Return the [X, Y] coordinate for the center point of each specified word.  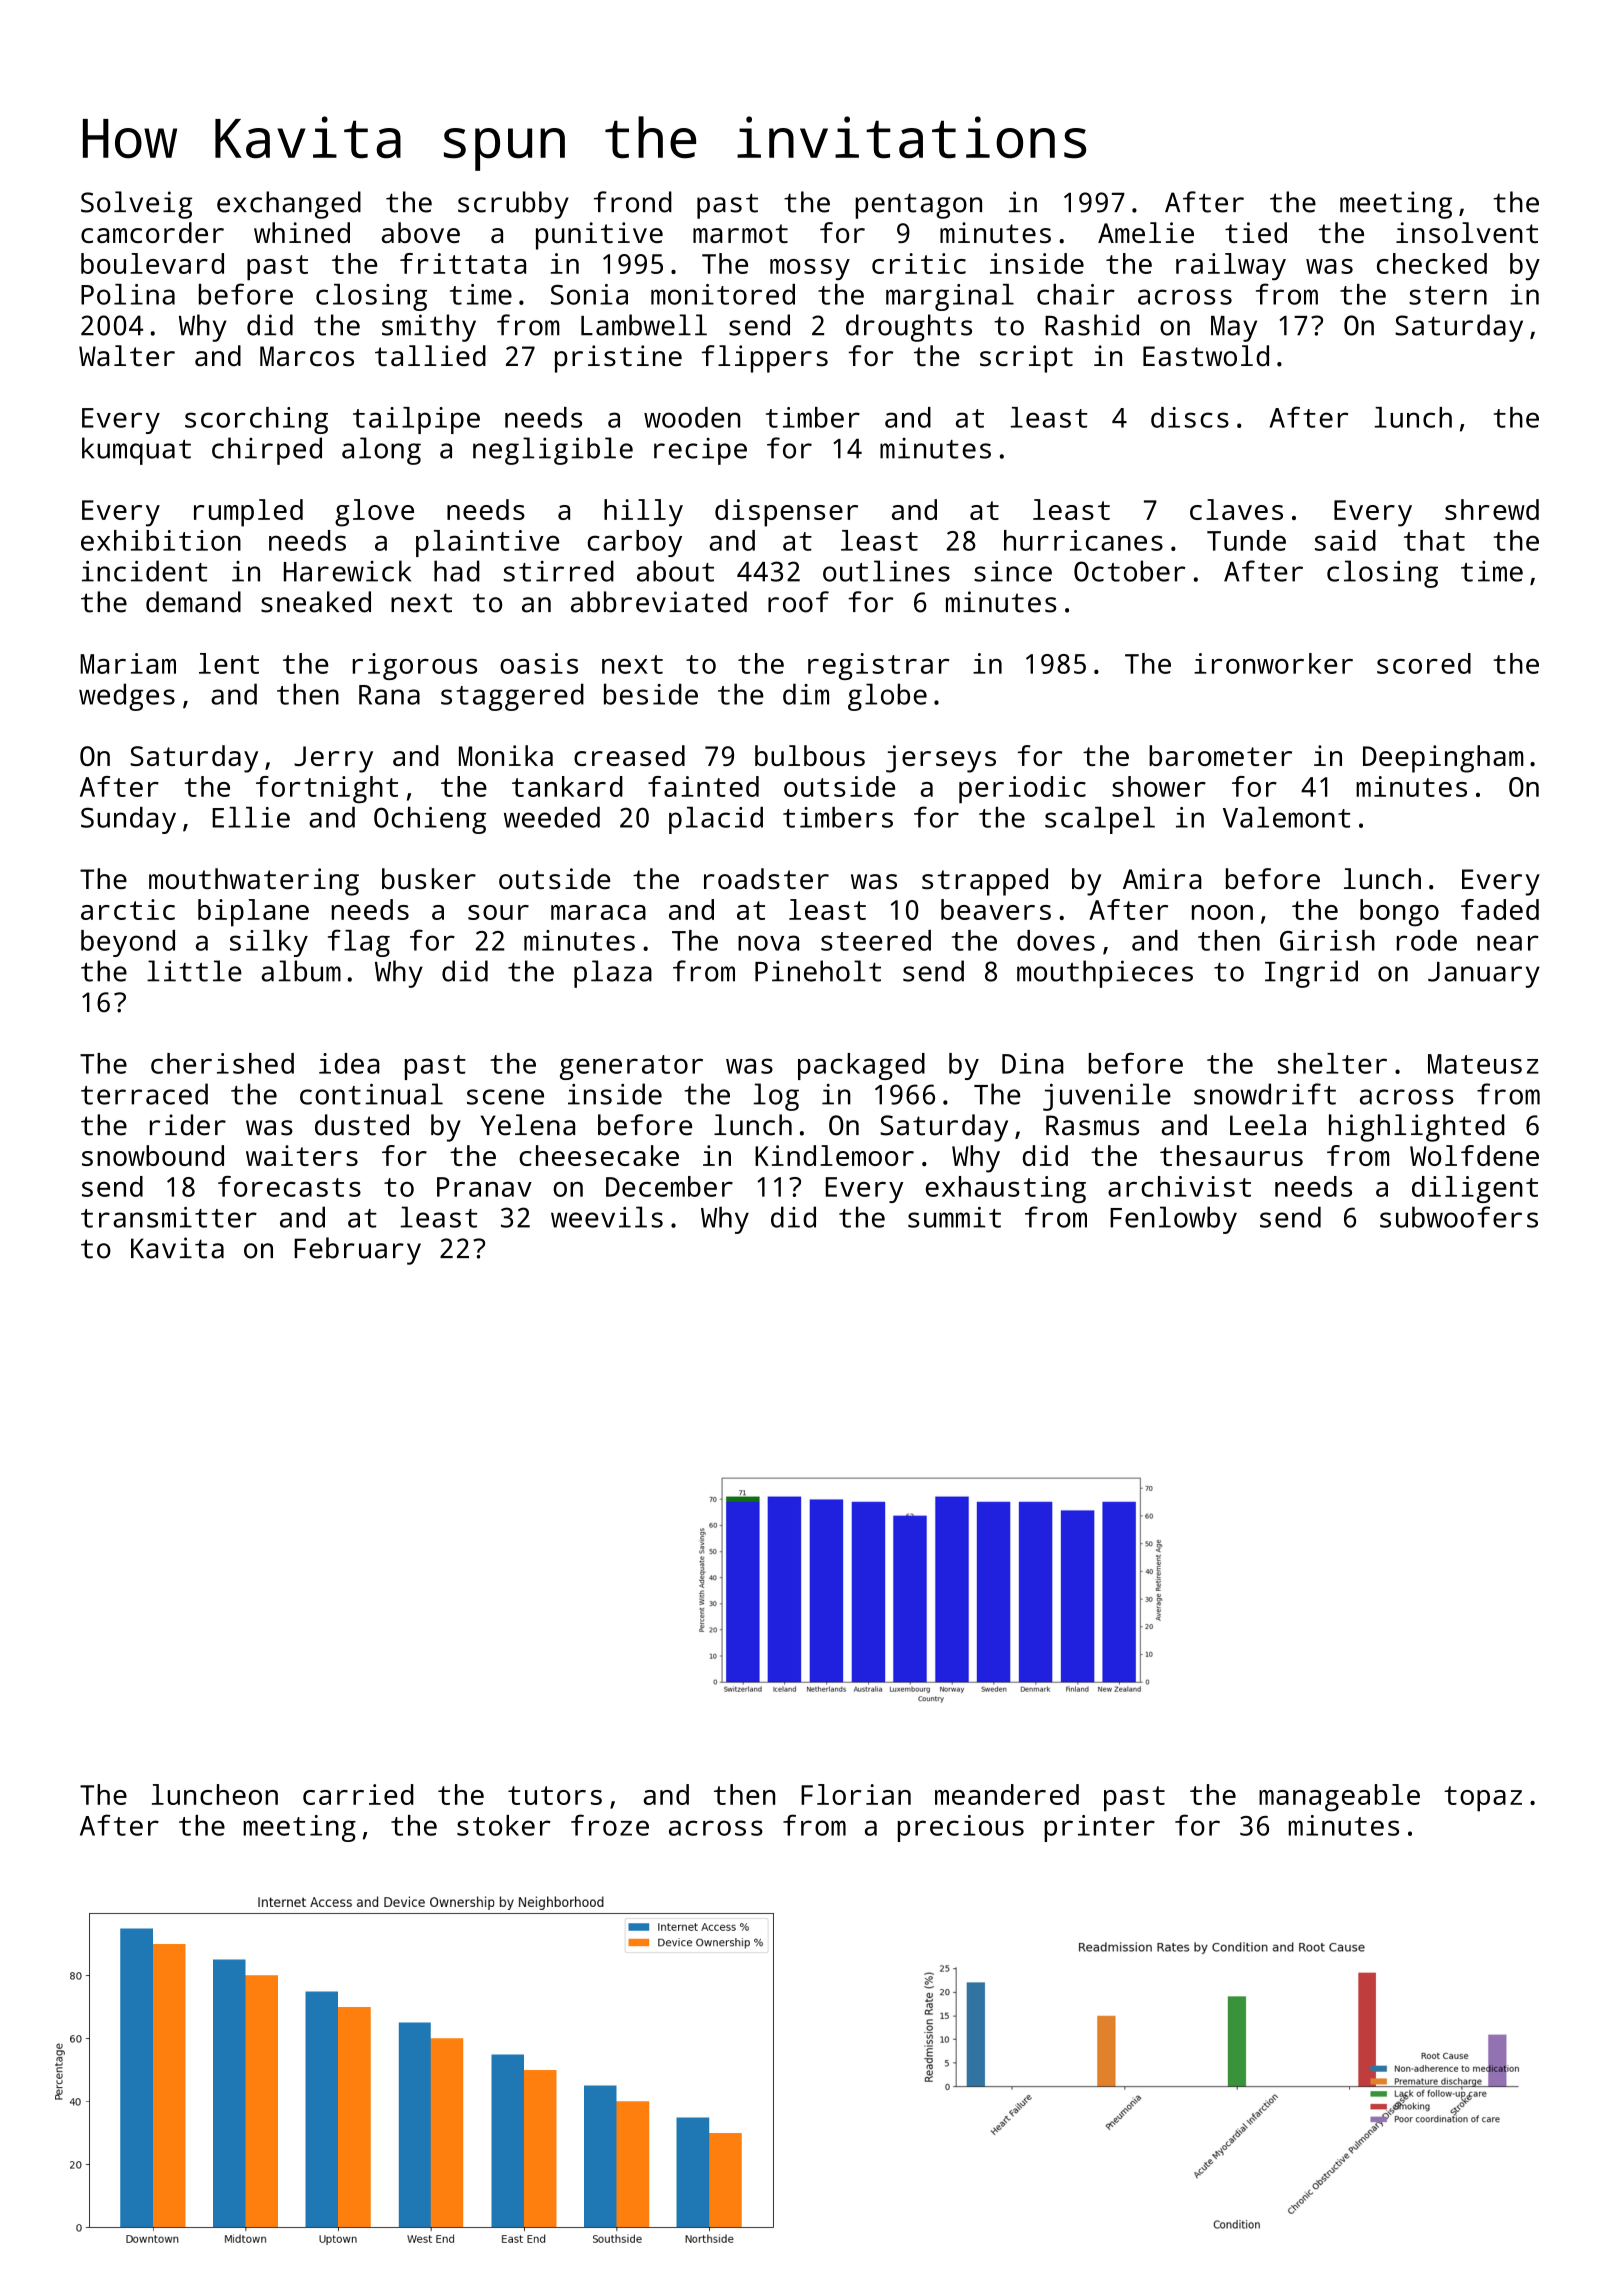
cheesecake [599, 1155]
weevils [607, 1217]
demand [193, 602]
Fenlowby [1173, 1220]
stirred [559, 571]
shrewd [1492, 509]
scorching [256, 420]
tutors [555, 1795]
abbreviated [659, 602]
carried [358, 1794]
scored [1424, 663]
